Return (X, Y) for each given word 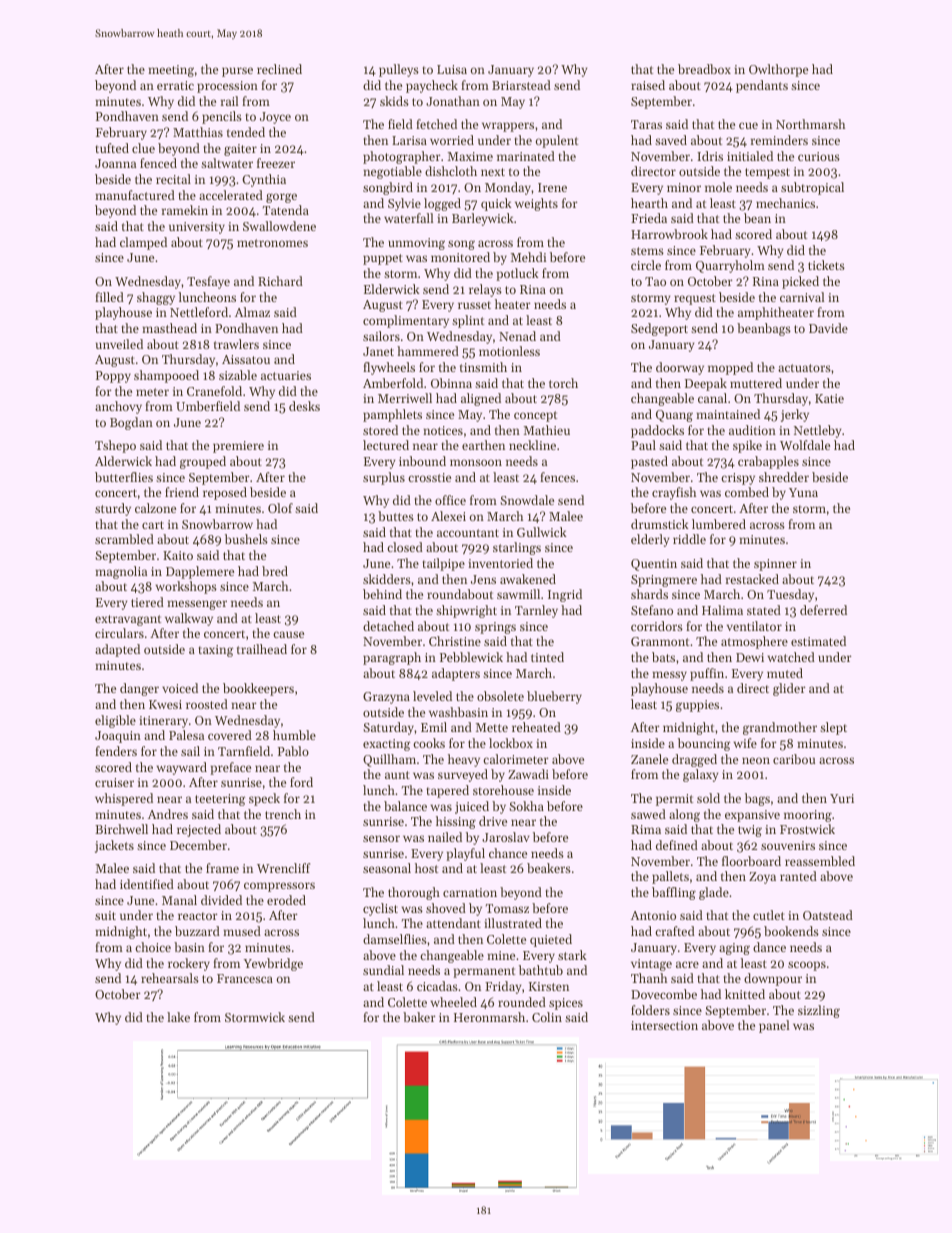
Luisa (452, 69)
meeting (171, 71)
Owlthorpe (778, 70)
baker (419, 1017)
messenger (197, 605)
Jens (483, 579)
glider (789, 689)
